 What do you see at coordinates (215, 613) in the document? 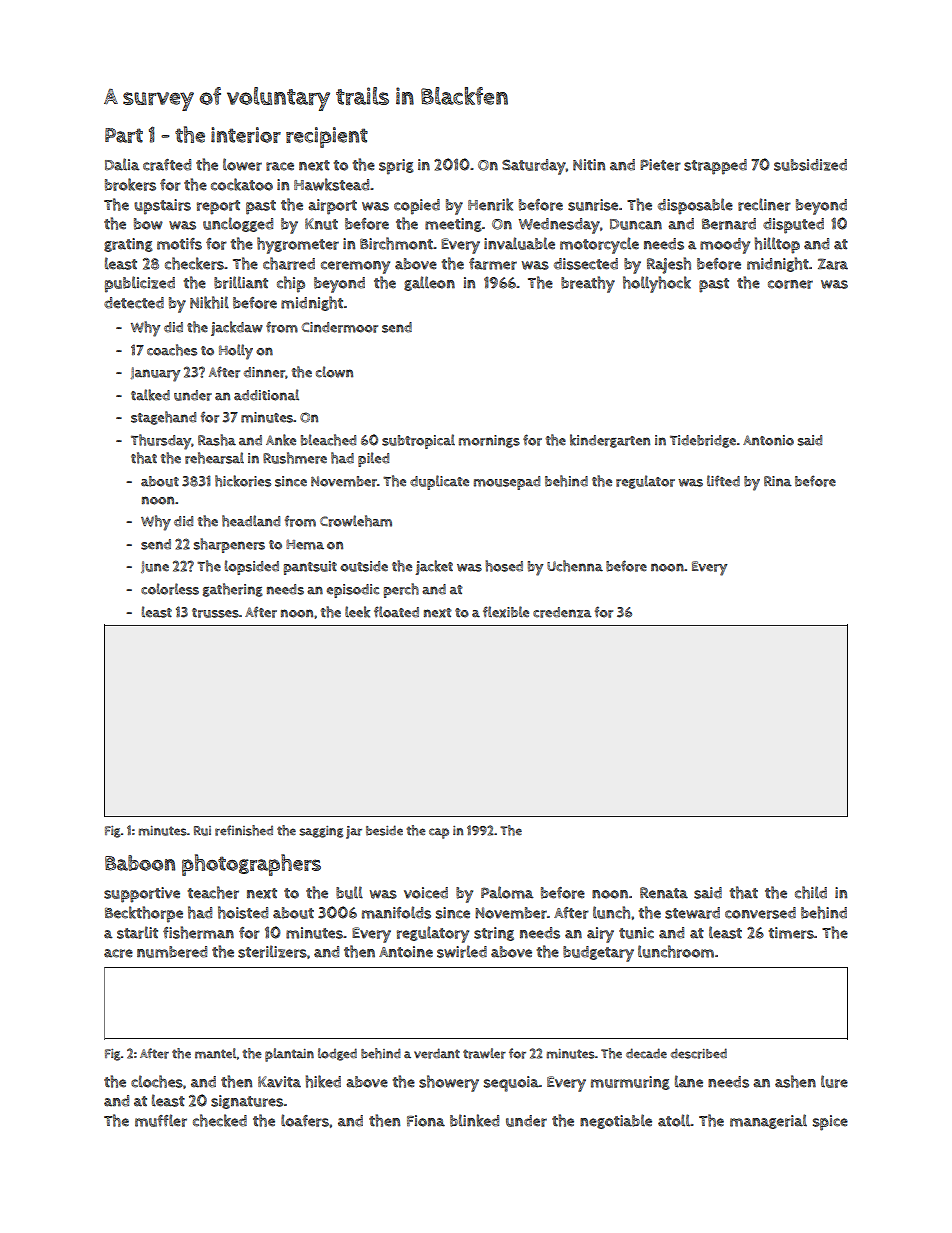
I see `trusses` at bounding box center [215, 613].
